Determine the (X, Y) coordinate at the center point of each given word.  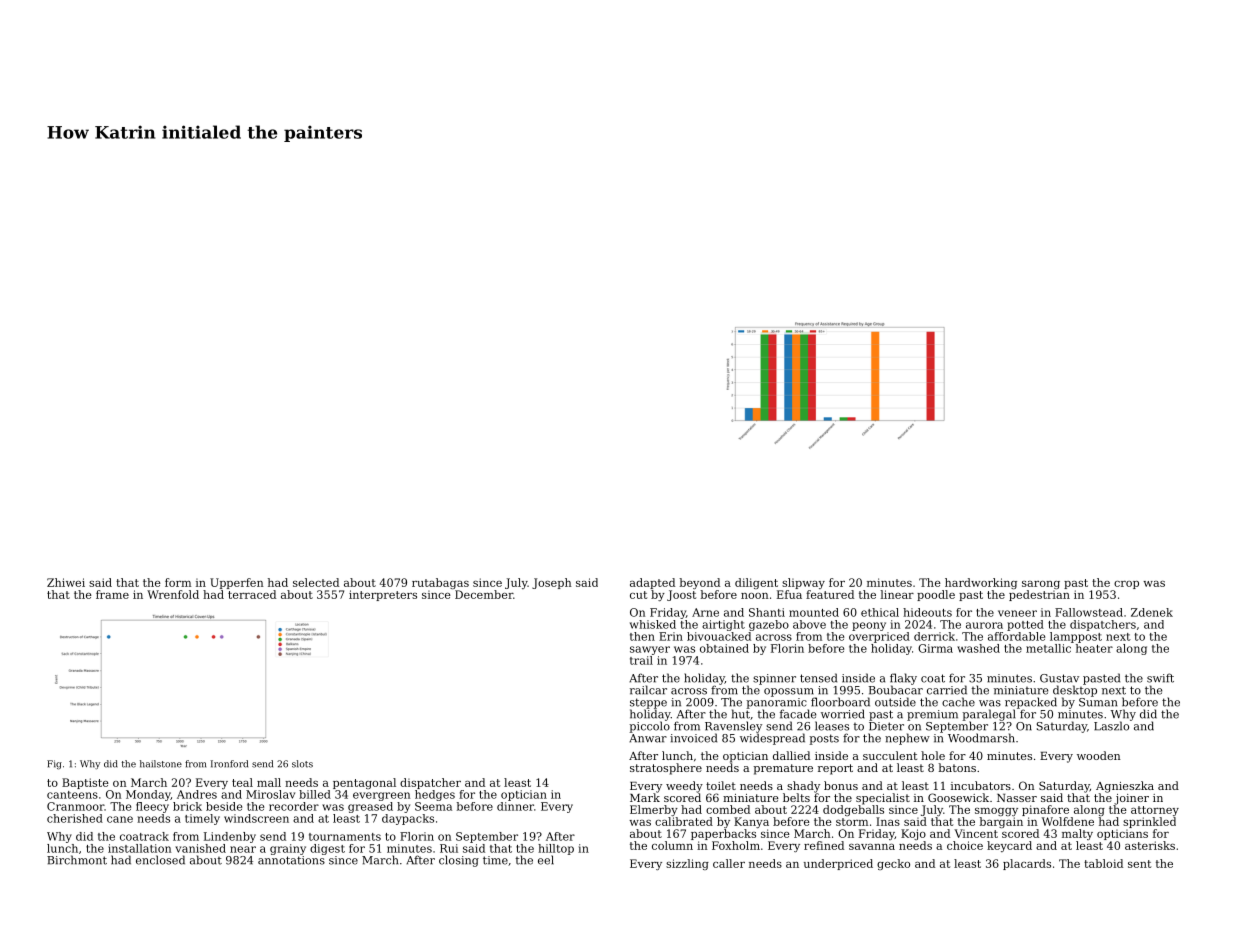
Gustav (1059, 678)
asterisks (1150, 845)
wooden (1099, 755)
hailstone (161, 764)
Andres (197, 794)
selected (316, 582)
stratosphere (666, 769)
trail (641, 660)
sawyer (650, 650)
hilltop (556, 849)
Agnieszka (1125, 787)
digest (327, 849)
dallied (791, 755)
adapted (652, 583)
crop (1126, 585)
